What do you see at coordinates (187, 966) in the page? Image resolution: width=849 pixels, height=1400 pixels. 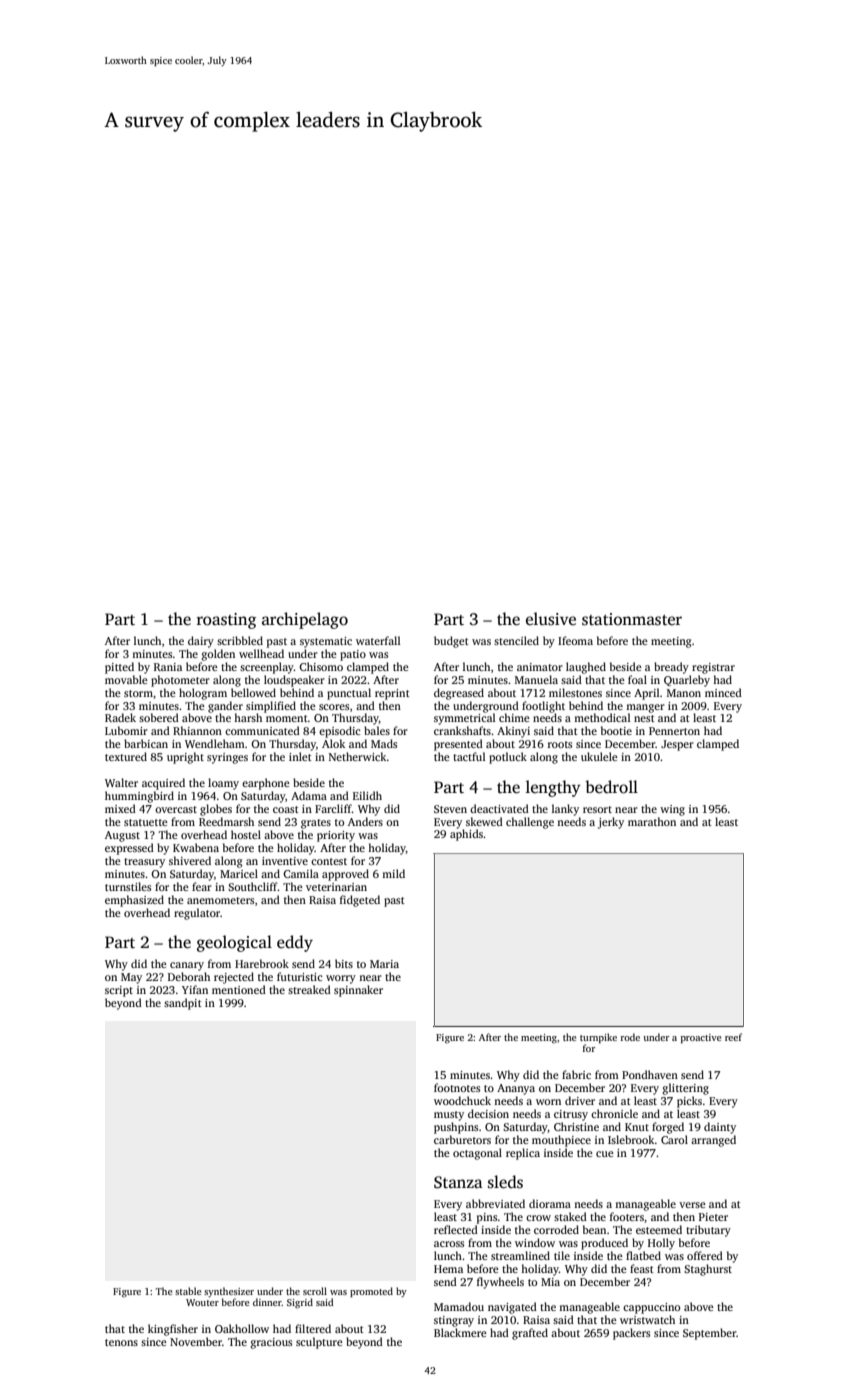 I see `canary` at bounding box center [187, 966].
